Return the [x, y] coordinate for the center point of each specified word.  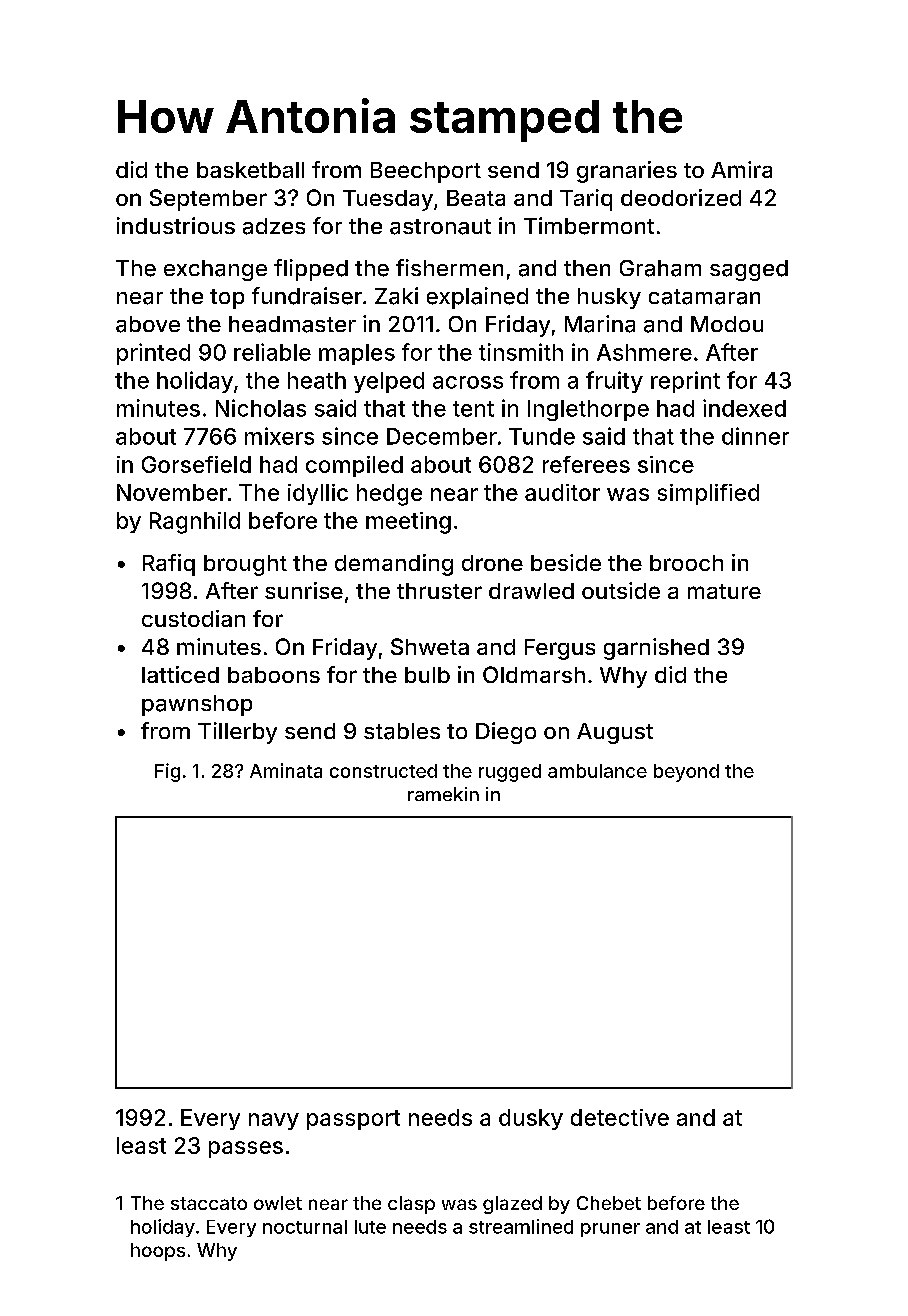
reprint [685, 382]
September [208, 200]
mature [724, 591]
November [172, 492]
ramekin [443, 794]
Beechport [426, 172]
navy [274, 1121]
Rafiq [169, 565]
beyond [686, 773]
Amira [741, 169]
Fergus [560, 649]
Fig [167, 772]
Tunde [542, 436]
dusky [531, 1119]
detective [620, 1117]
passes [246, 1149]
